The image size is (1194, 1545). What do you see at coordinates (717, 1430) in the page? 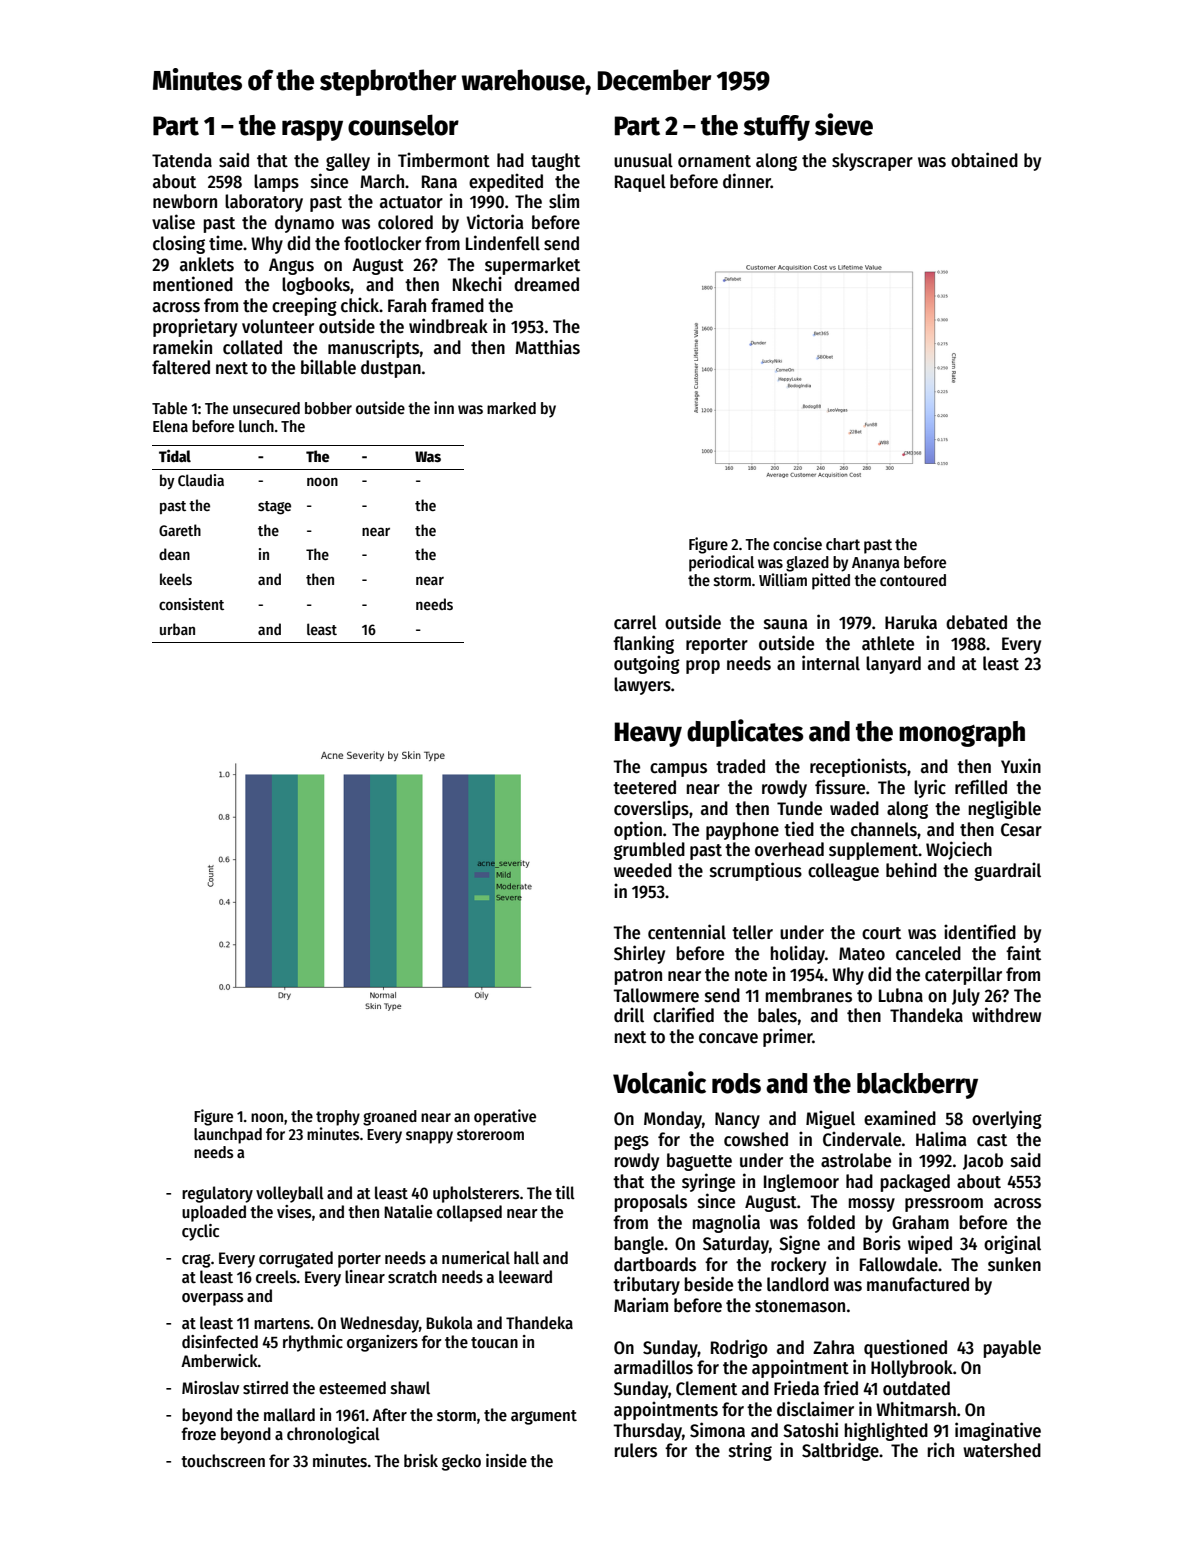
I see `Simona` at bounding box center [717, 1430].
